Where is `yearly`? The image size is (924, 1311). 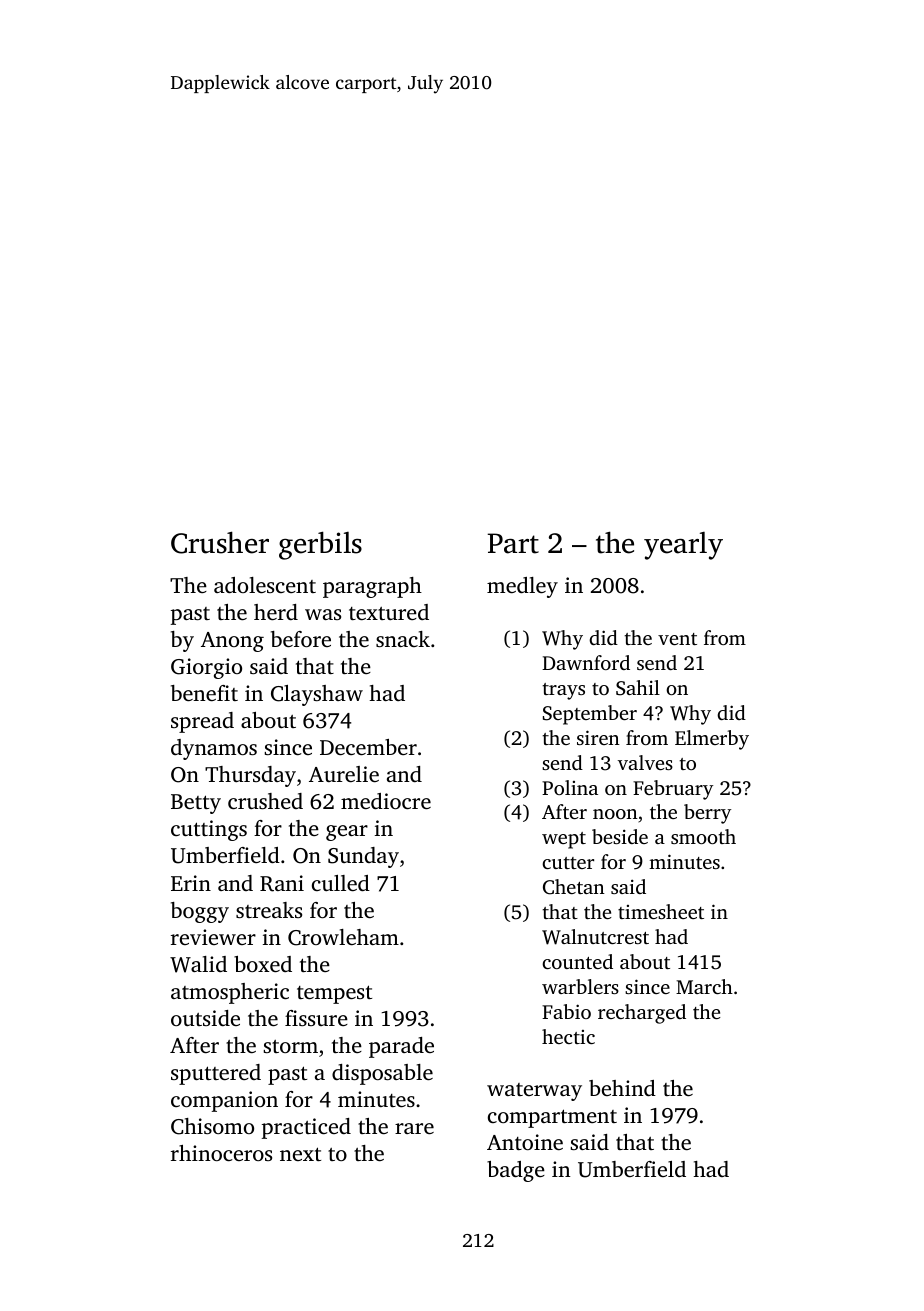 yearly is located at coordinates (683, 546).
